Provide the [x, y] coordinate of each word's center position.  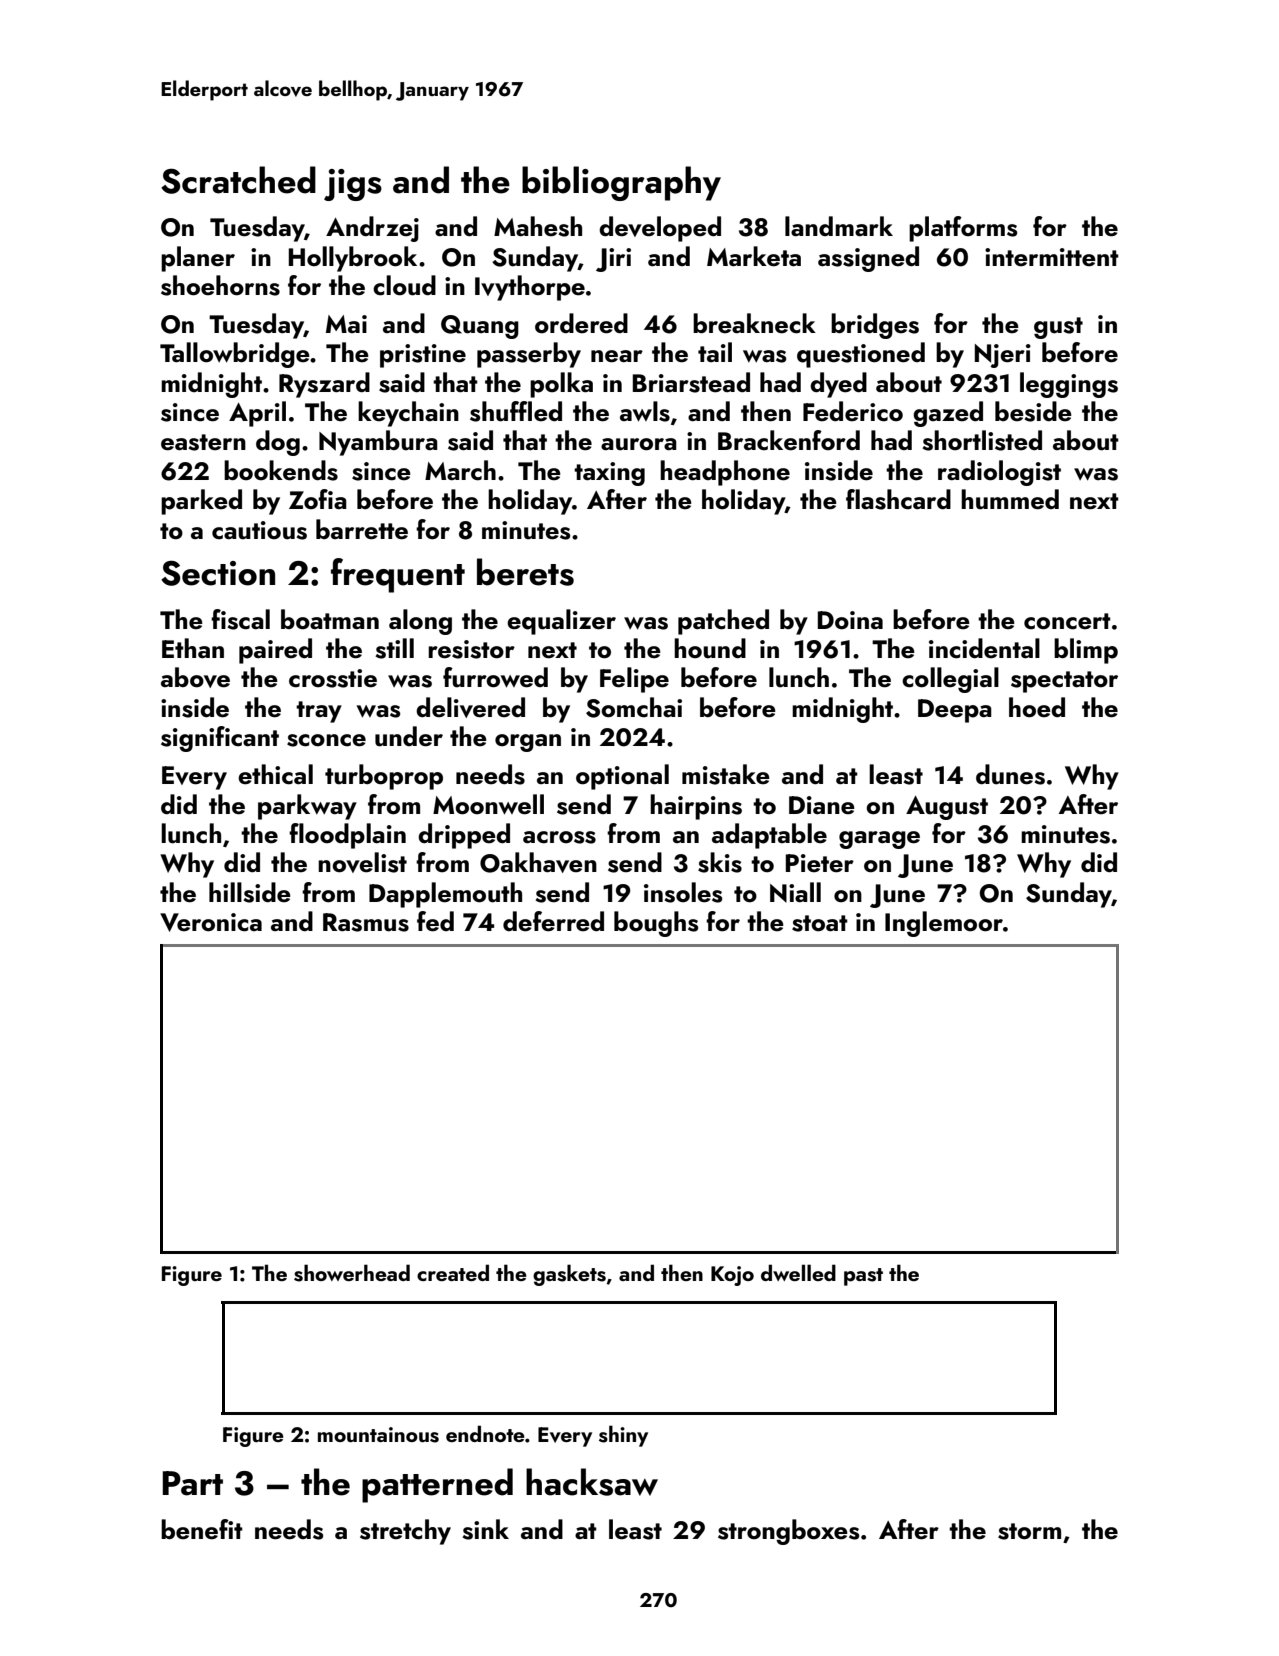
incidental [984, 648]
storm [1029, 1531]
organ [528, 743]
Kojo [732, 1276]
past [863, 1277]
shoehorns [220, 285]
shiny [623, 1436]
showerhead [352, 1273]
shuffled [516, 411]
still [394, 648]
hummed [1010, 499]
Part [192, 1483]
